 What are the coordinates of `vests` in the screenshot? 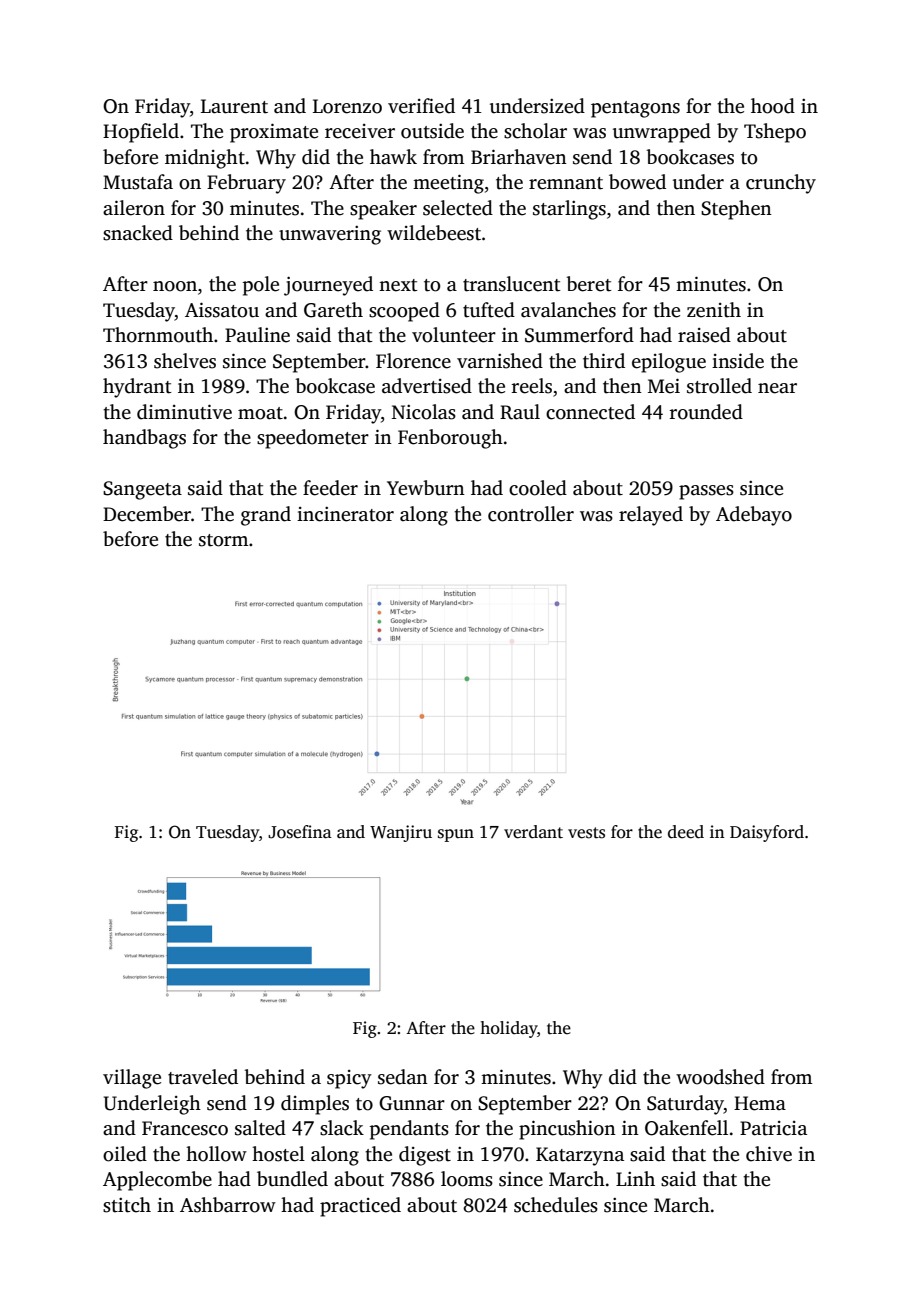 It's located at (586, 833).
